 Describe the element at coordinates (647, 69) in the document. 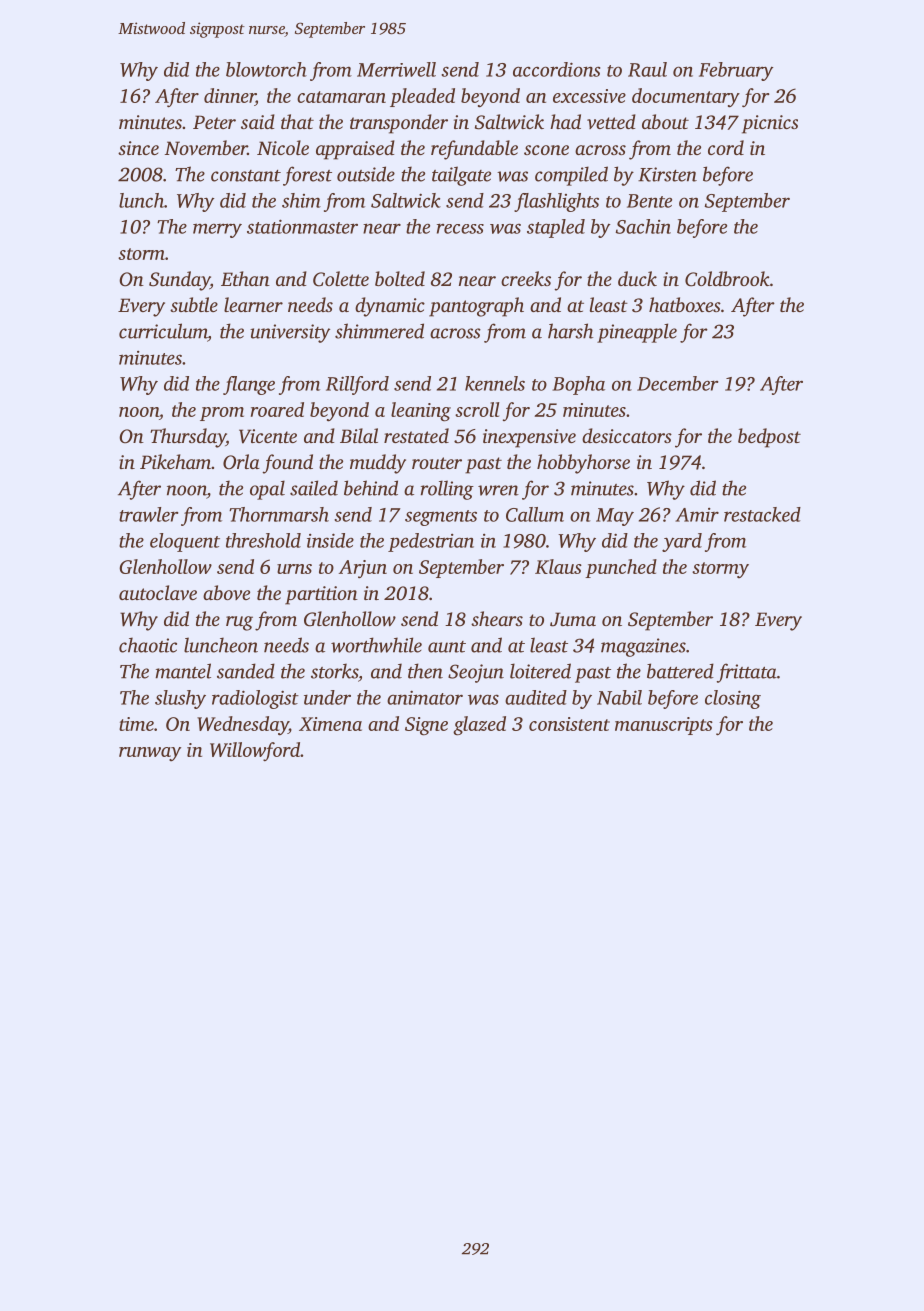

I see `Raul` at that location.
